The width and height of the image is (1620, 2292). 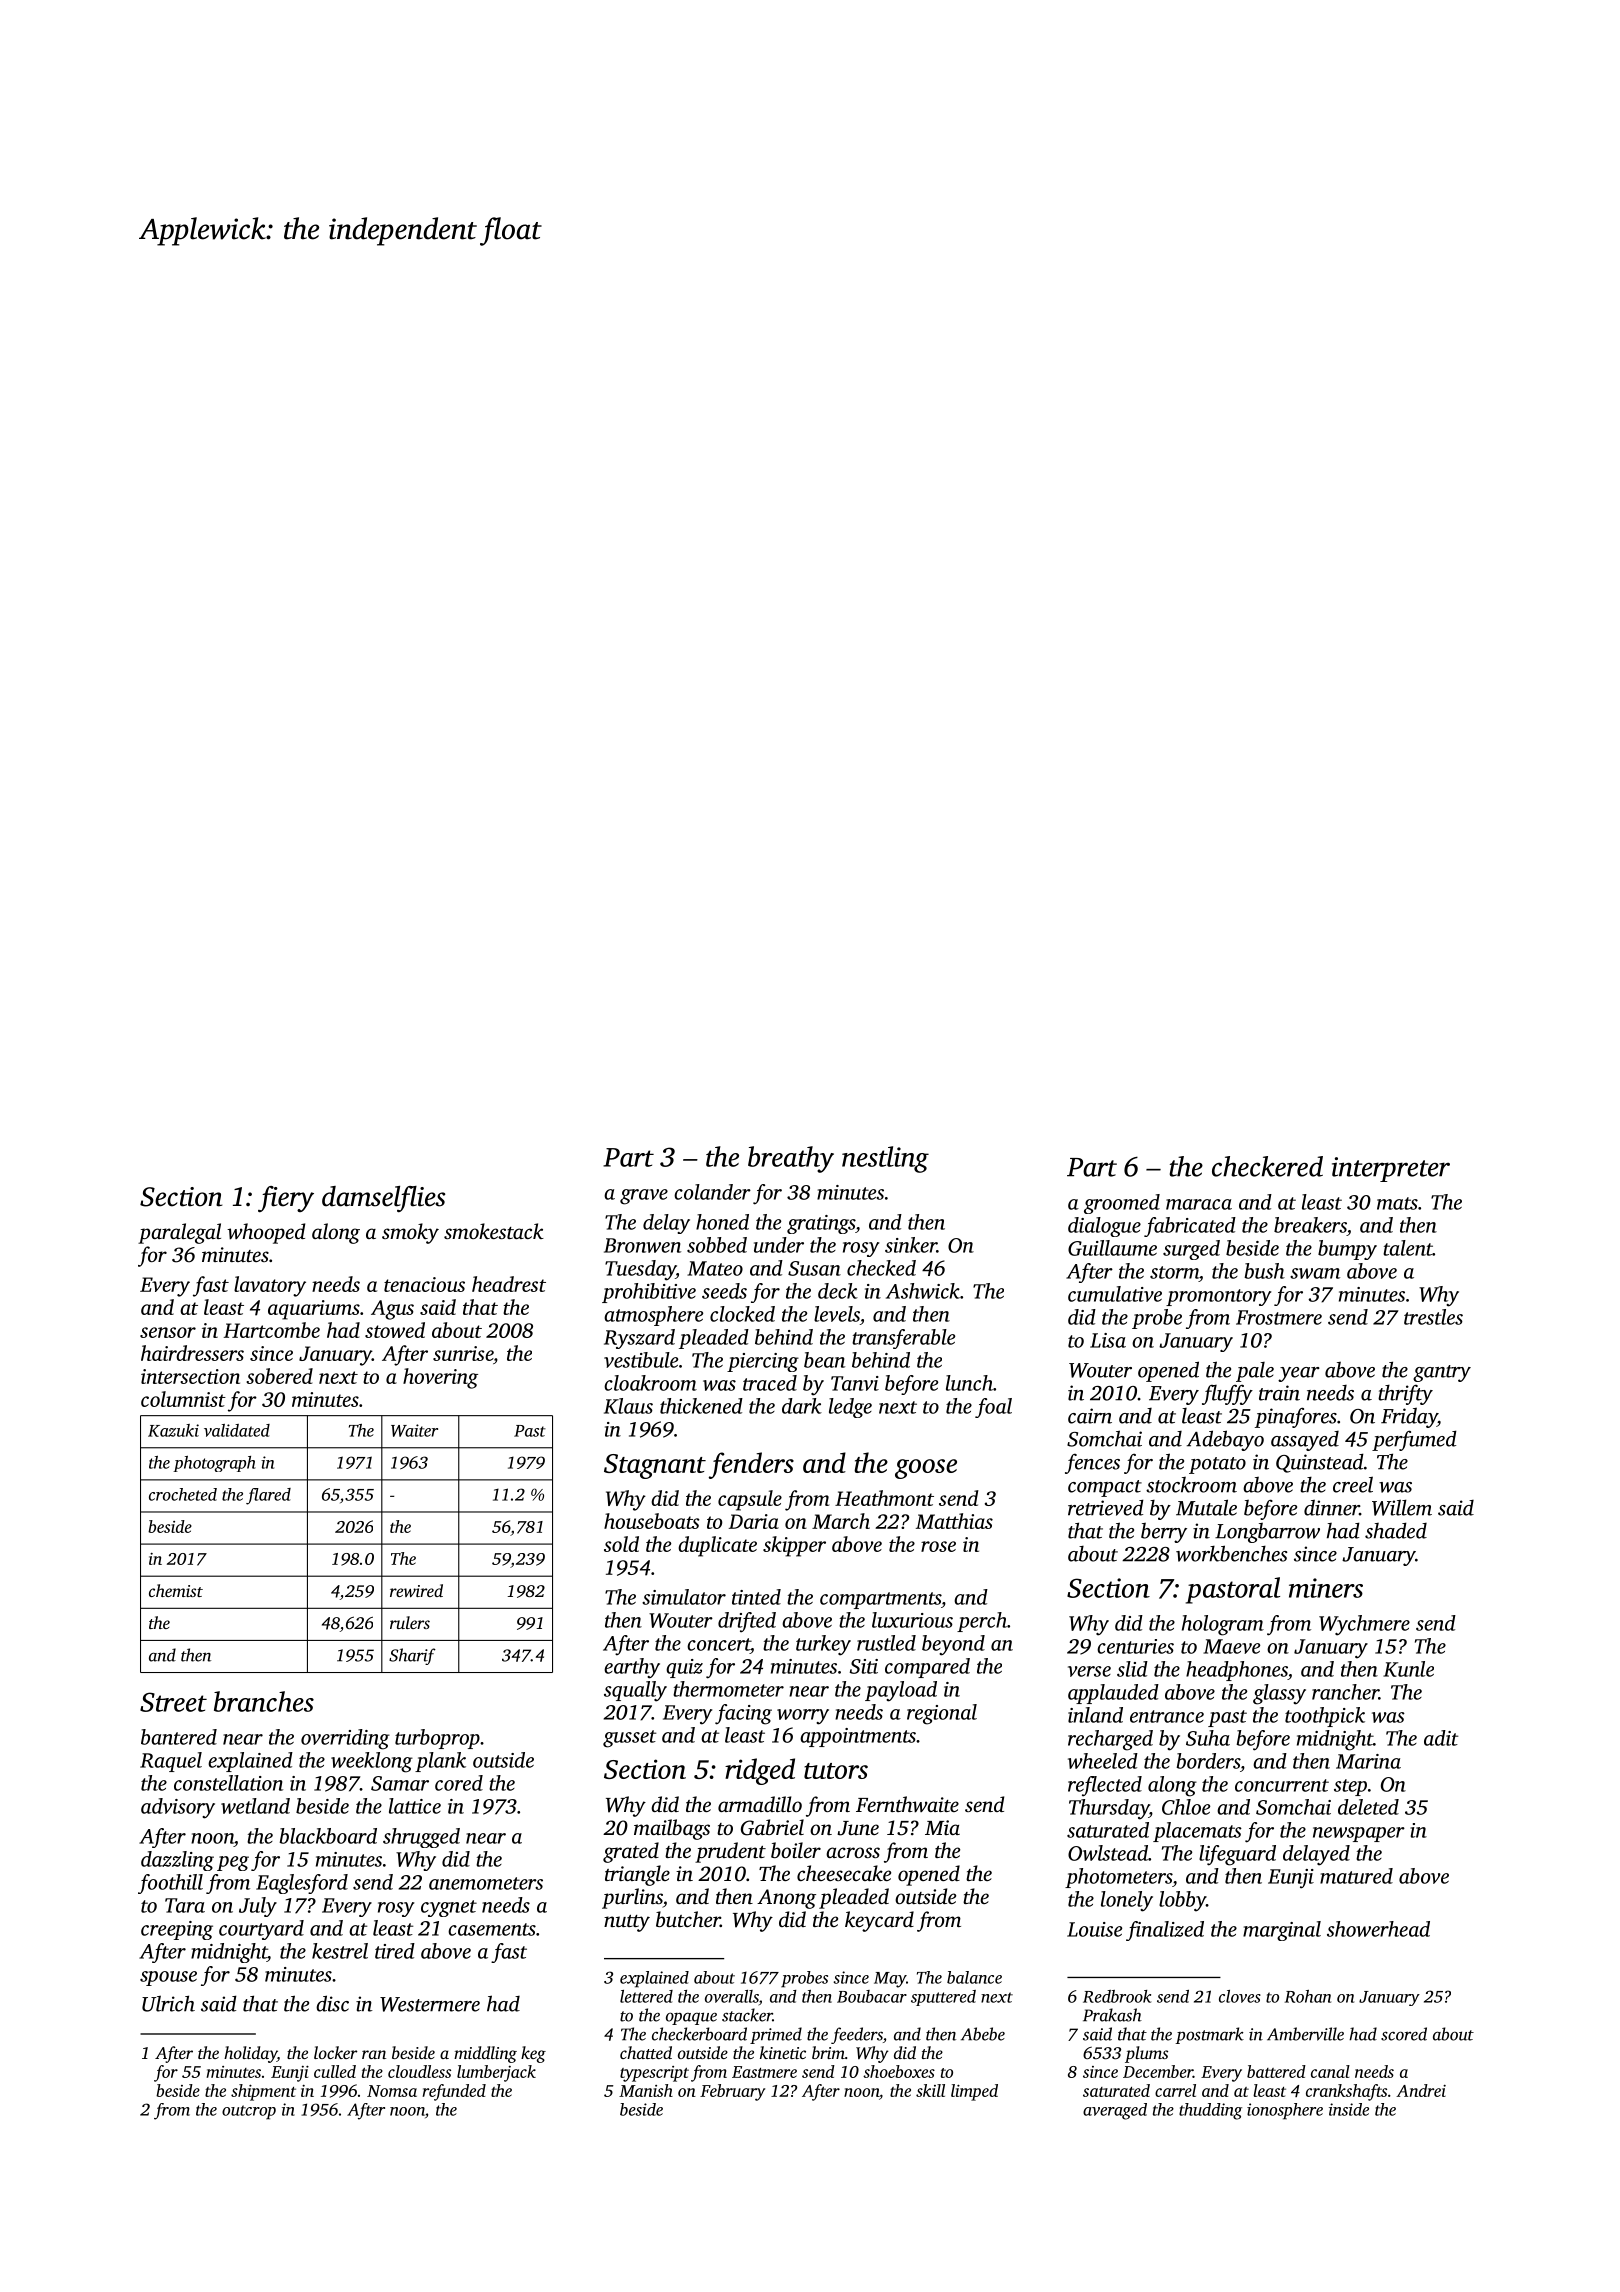 What do you see at coordinates (1115, 2111) in the image?
I see `averaged` at bounding box center [1115, 2111].
